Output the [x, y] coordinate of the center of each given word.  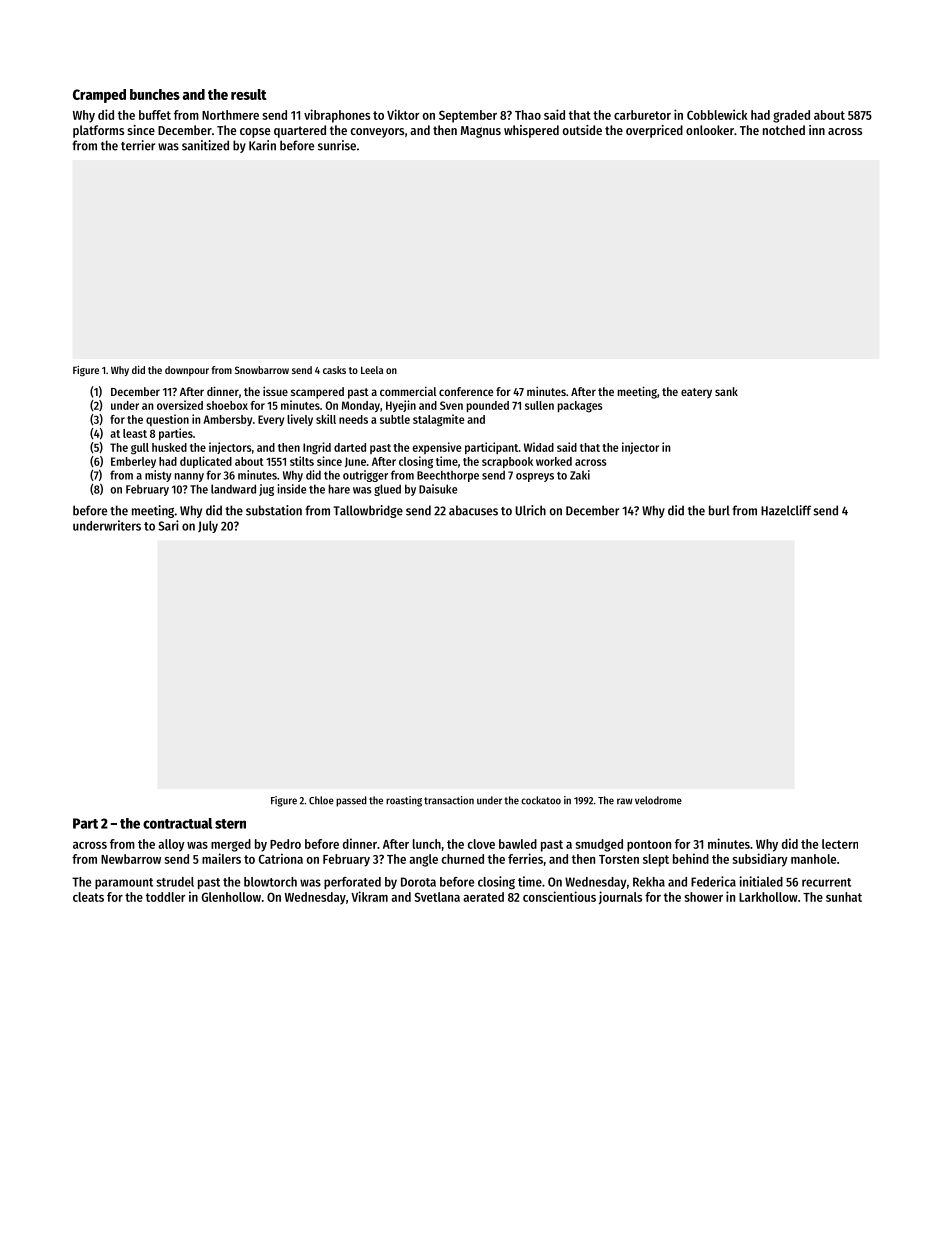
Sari [168, 525]
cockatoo [541, 800]
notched [784, 130]
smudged [599, 845]
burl [719, 510]
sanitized [205, 145]
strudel [175, 882]
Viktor [403, 114]
